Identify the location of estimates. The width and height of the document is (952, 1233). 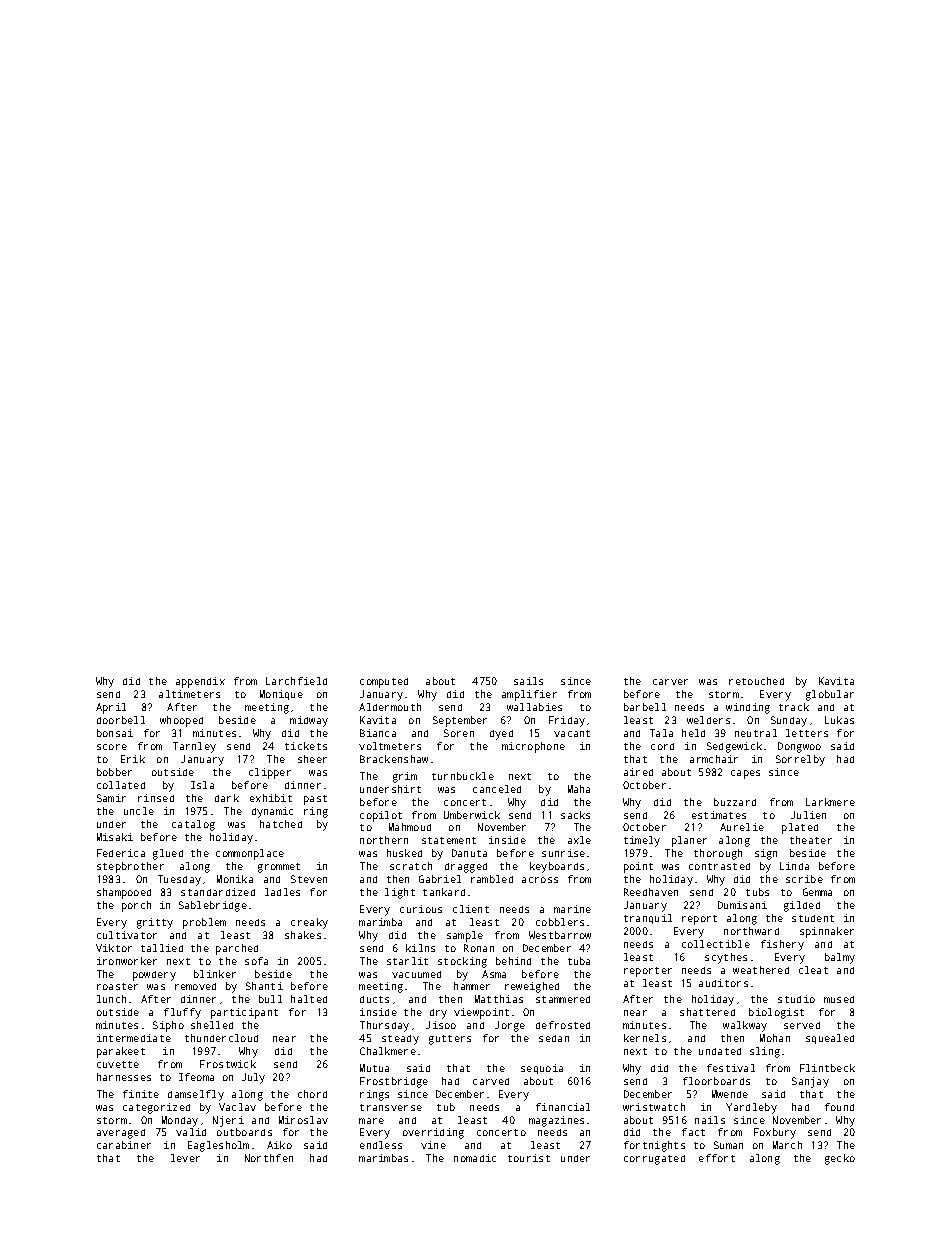
(719, 815).
